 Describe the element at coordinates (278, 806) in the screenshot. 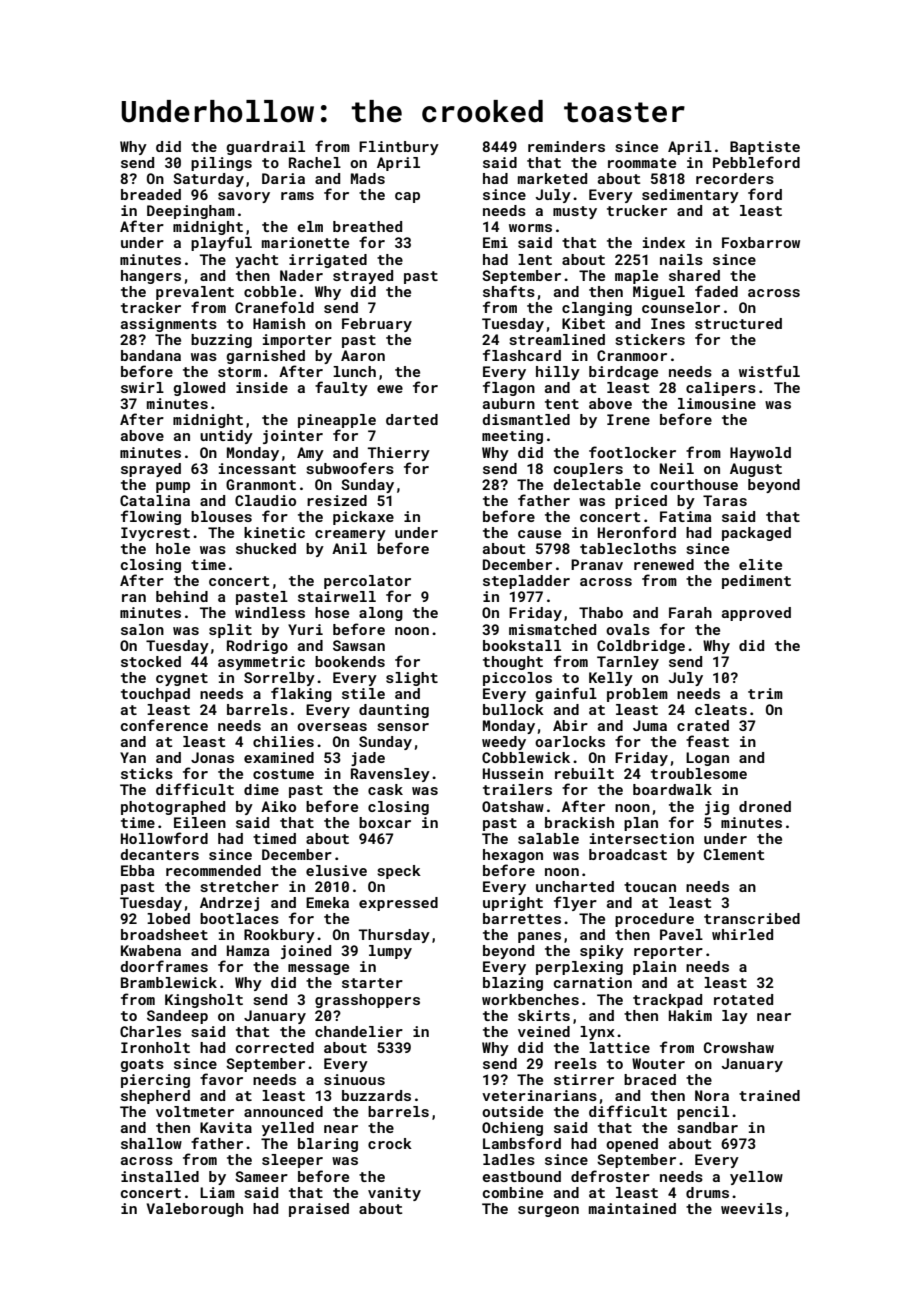

I see `Aiko` at that location.
